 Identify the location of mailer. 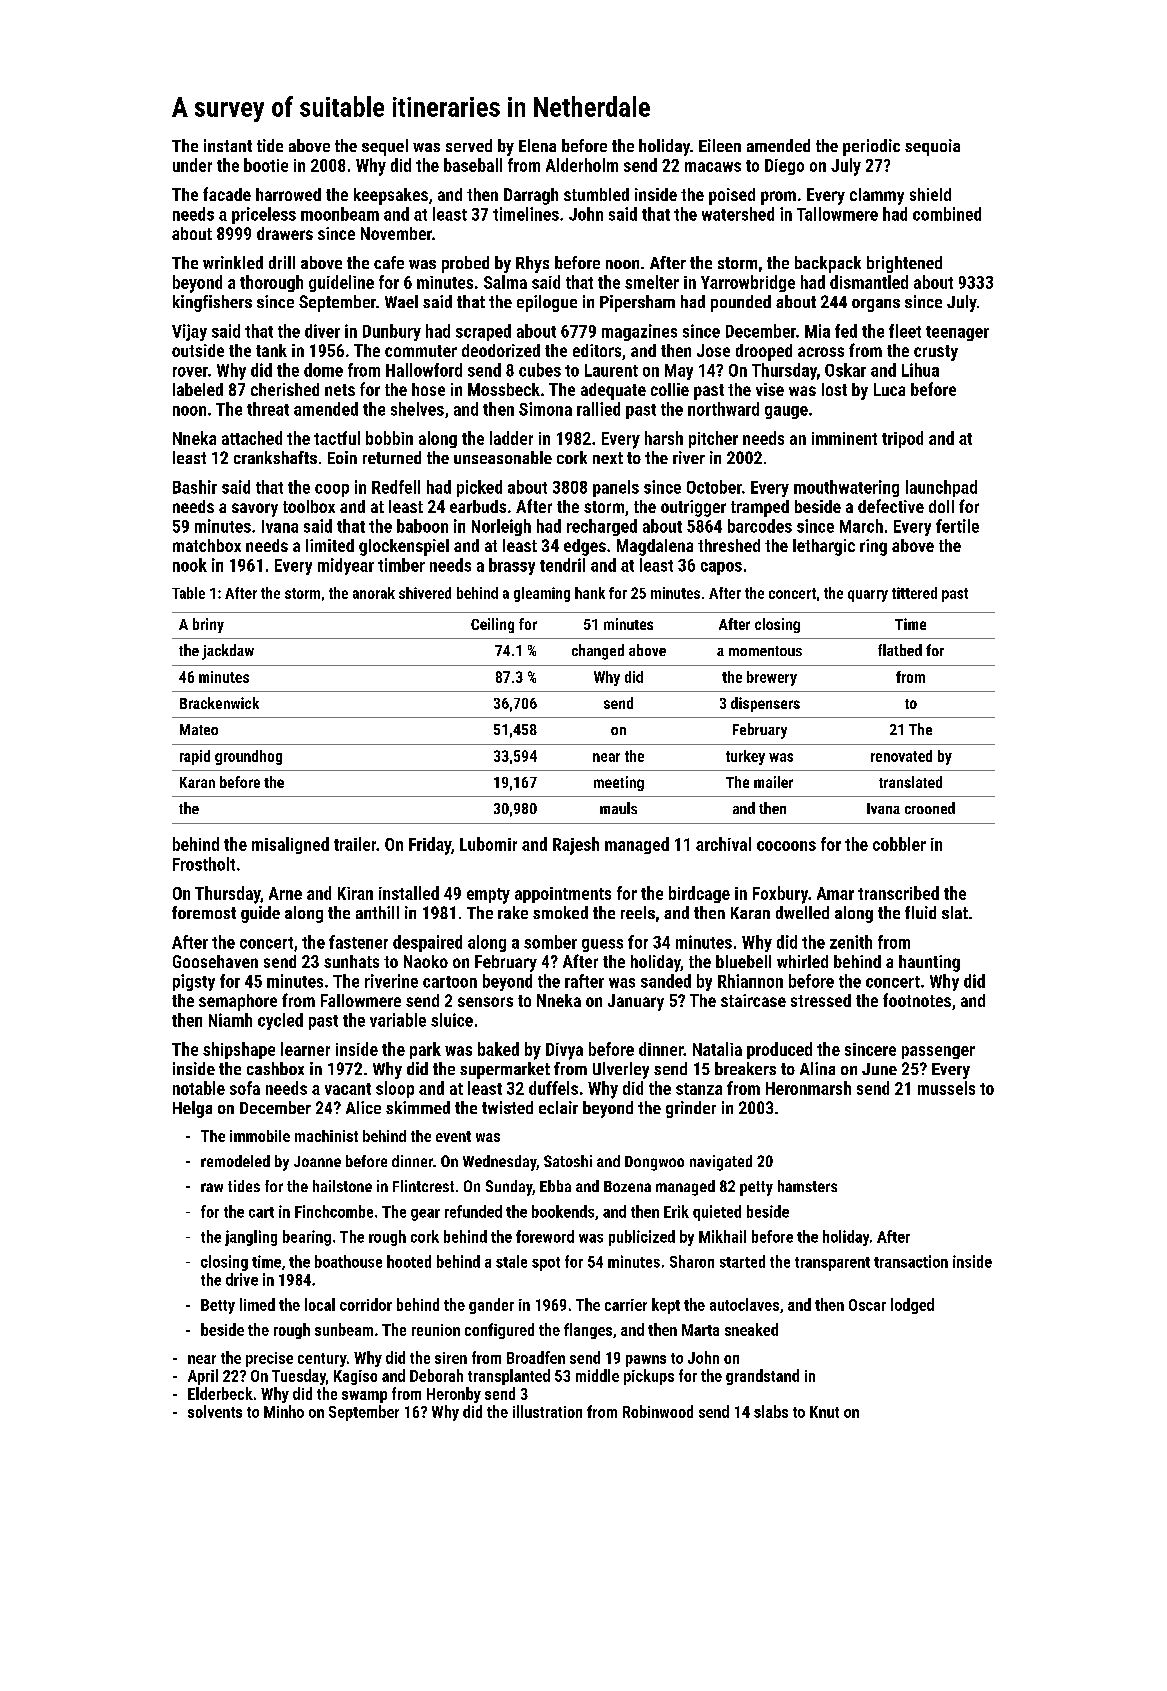
(773, 782).
